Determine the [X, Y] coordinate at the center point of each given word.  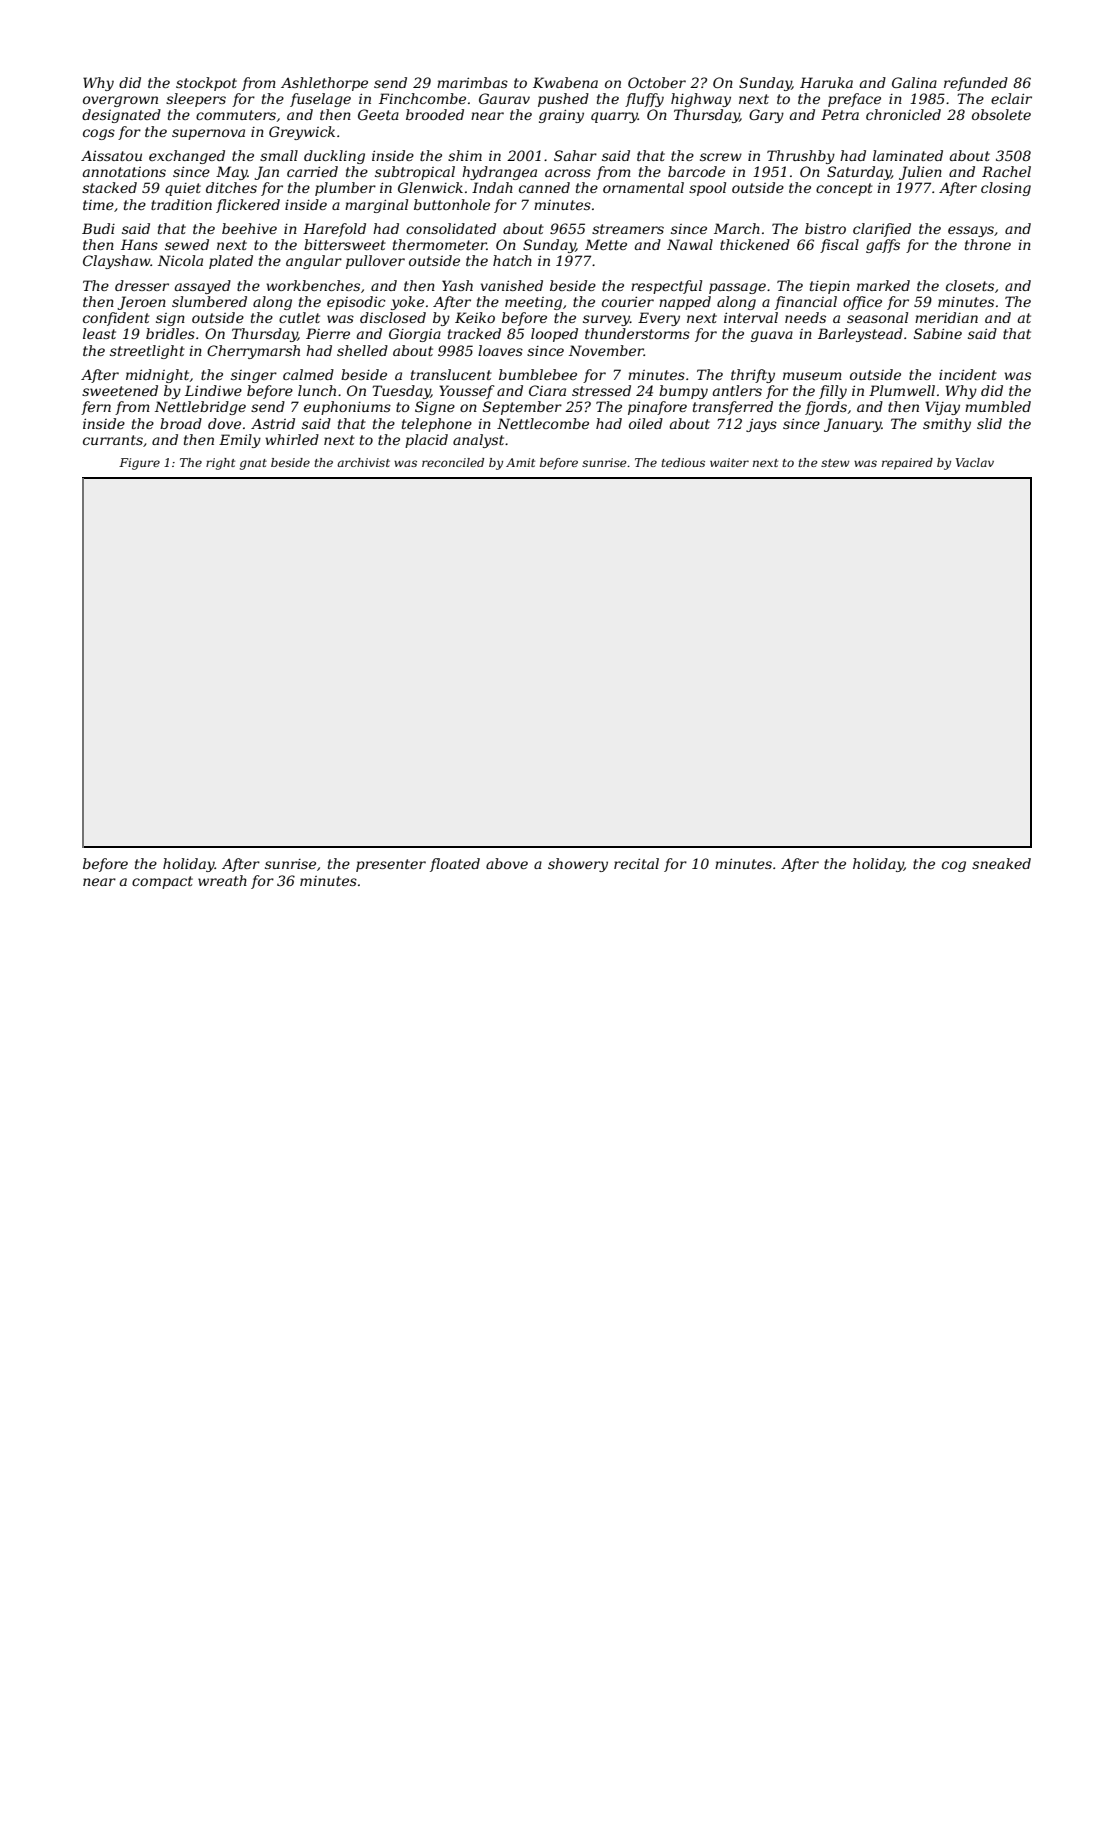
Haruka [826, 82]
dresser [142, 285]
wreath [222, 880]
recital [636, 863]
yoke [407, 303]
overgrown [120, 101]
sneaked [1001, 863]
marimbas [472, 82]
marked [883, 285]
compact [162, 882]
